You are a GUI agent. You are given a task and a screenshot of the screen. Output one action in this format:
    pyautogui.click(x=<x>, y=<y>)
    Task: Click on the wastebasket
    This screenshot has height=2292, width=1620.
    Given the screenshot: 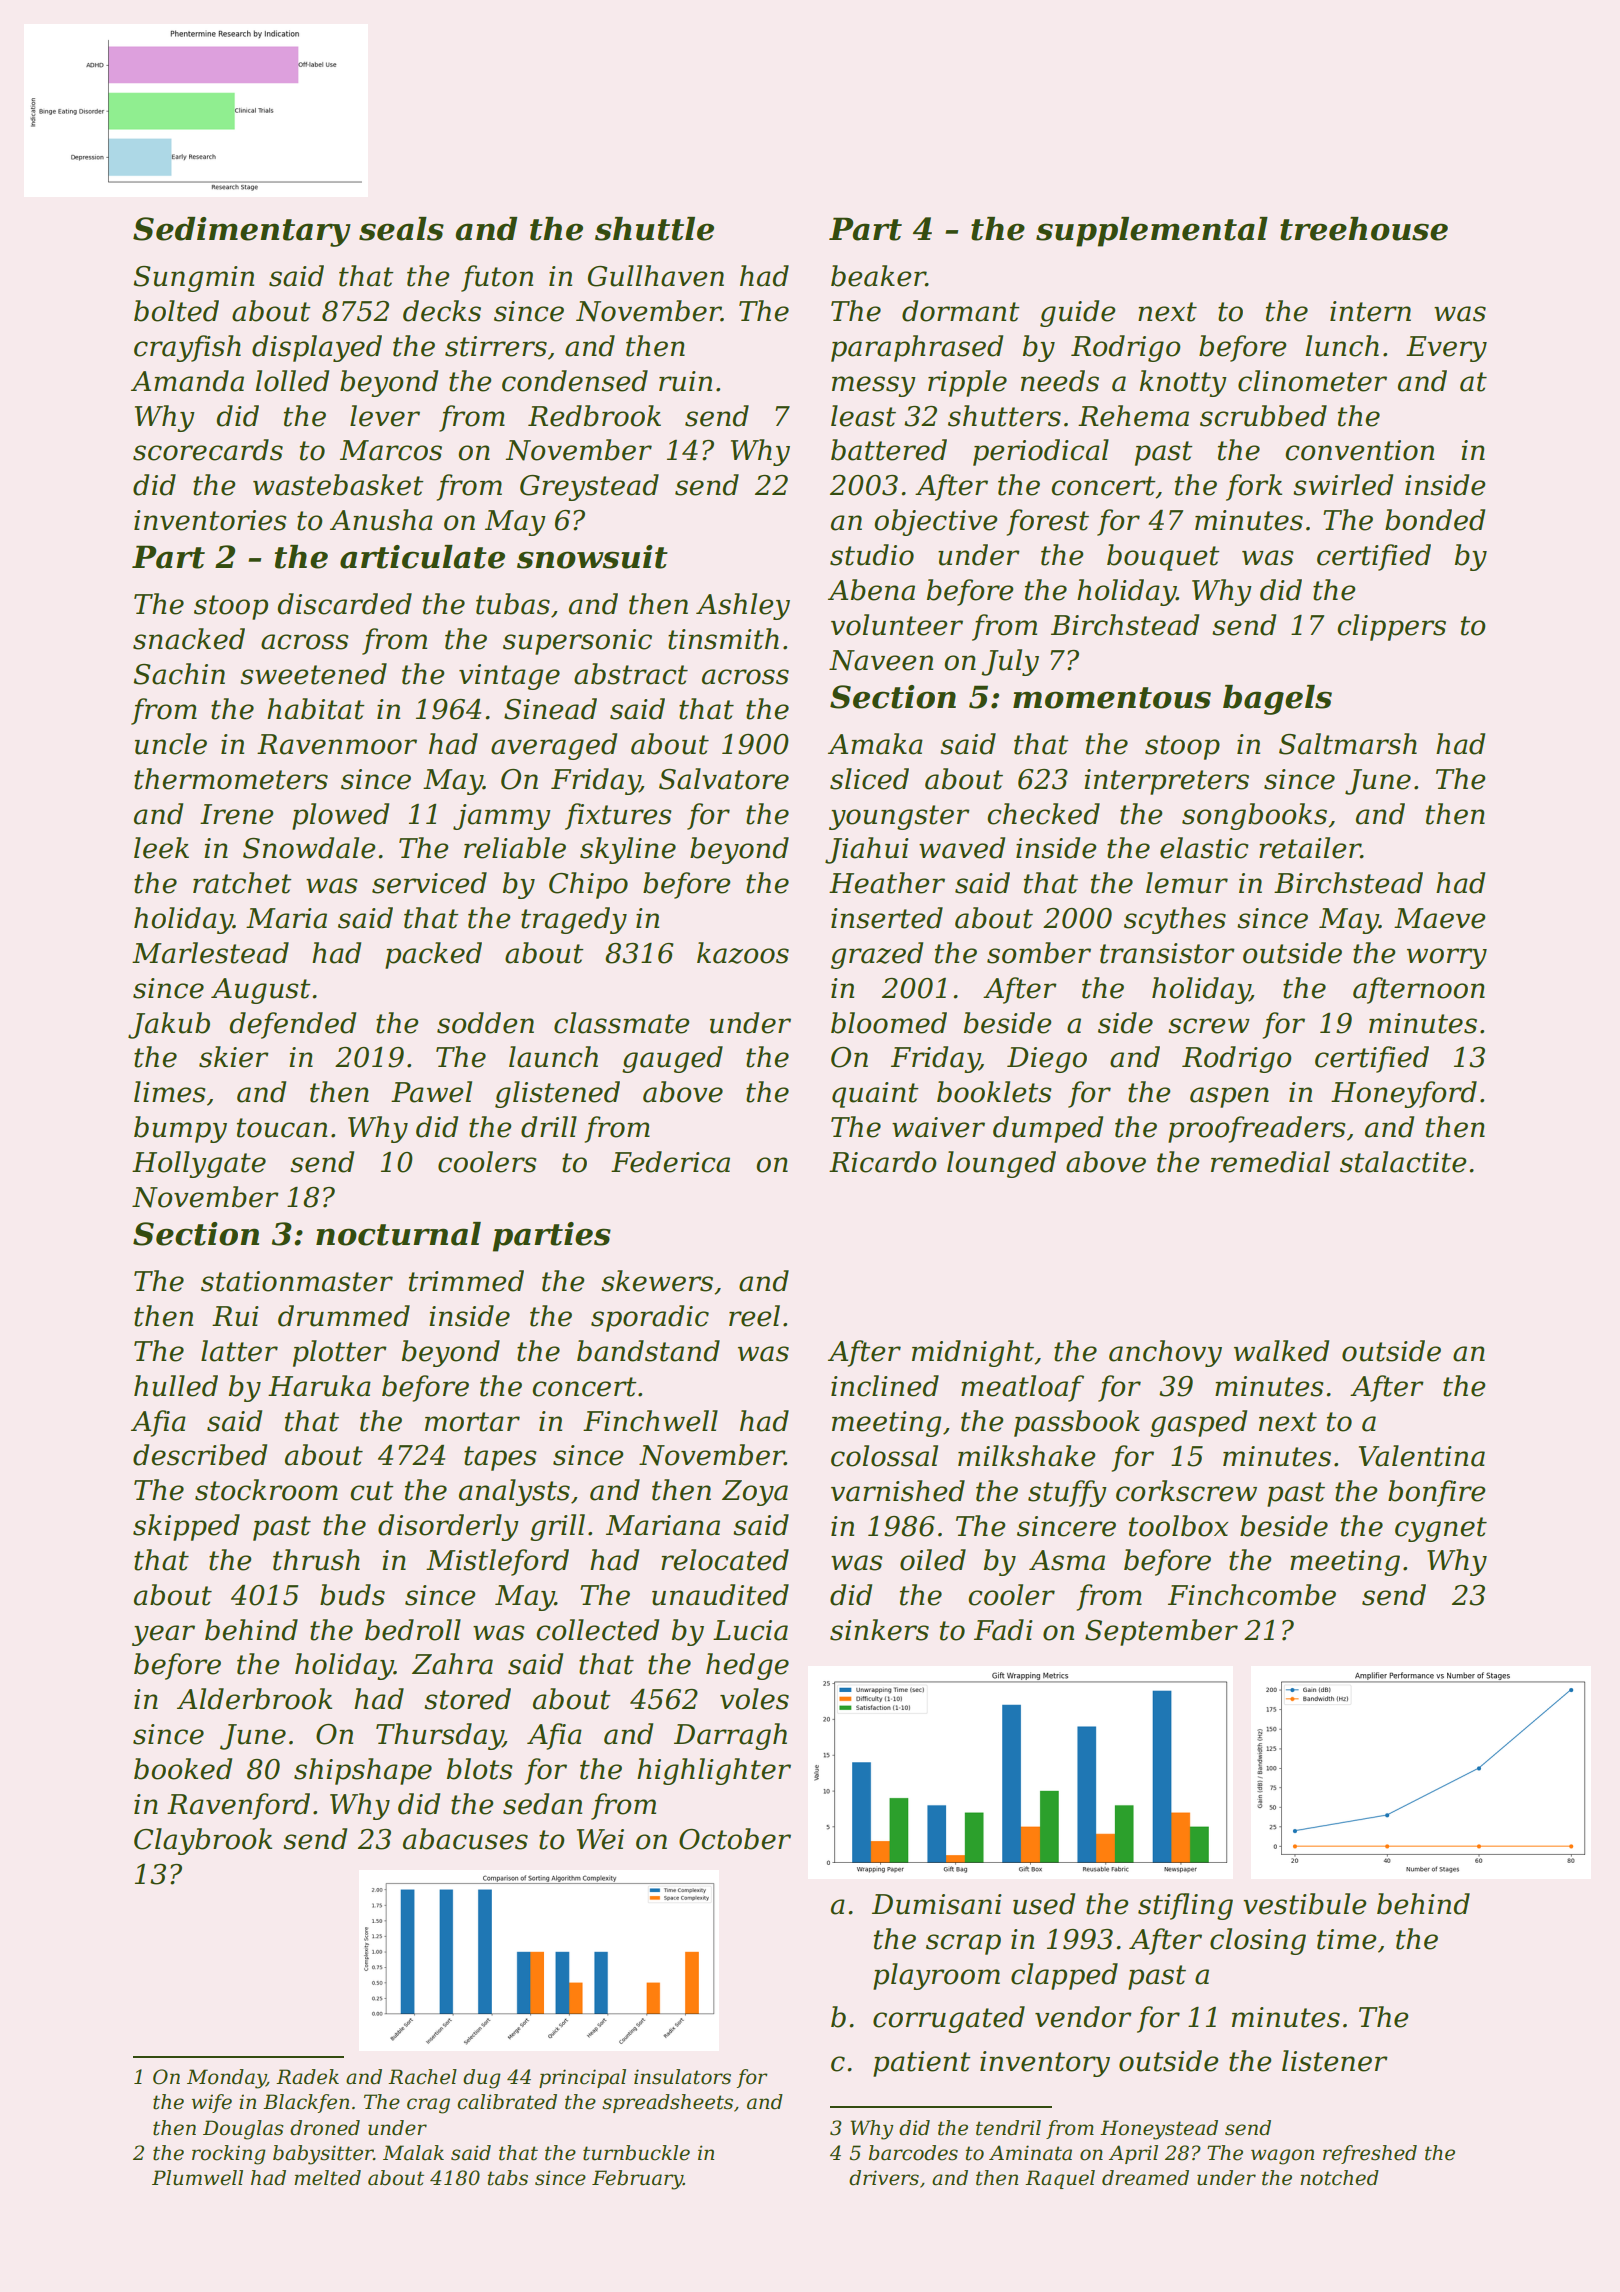 What is the action you would take?
    pyautogui.click(x=338, y=485)
